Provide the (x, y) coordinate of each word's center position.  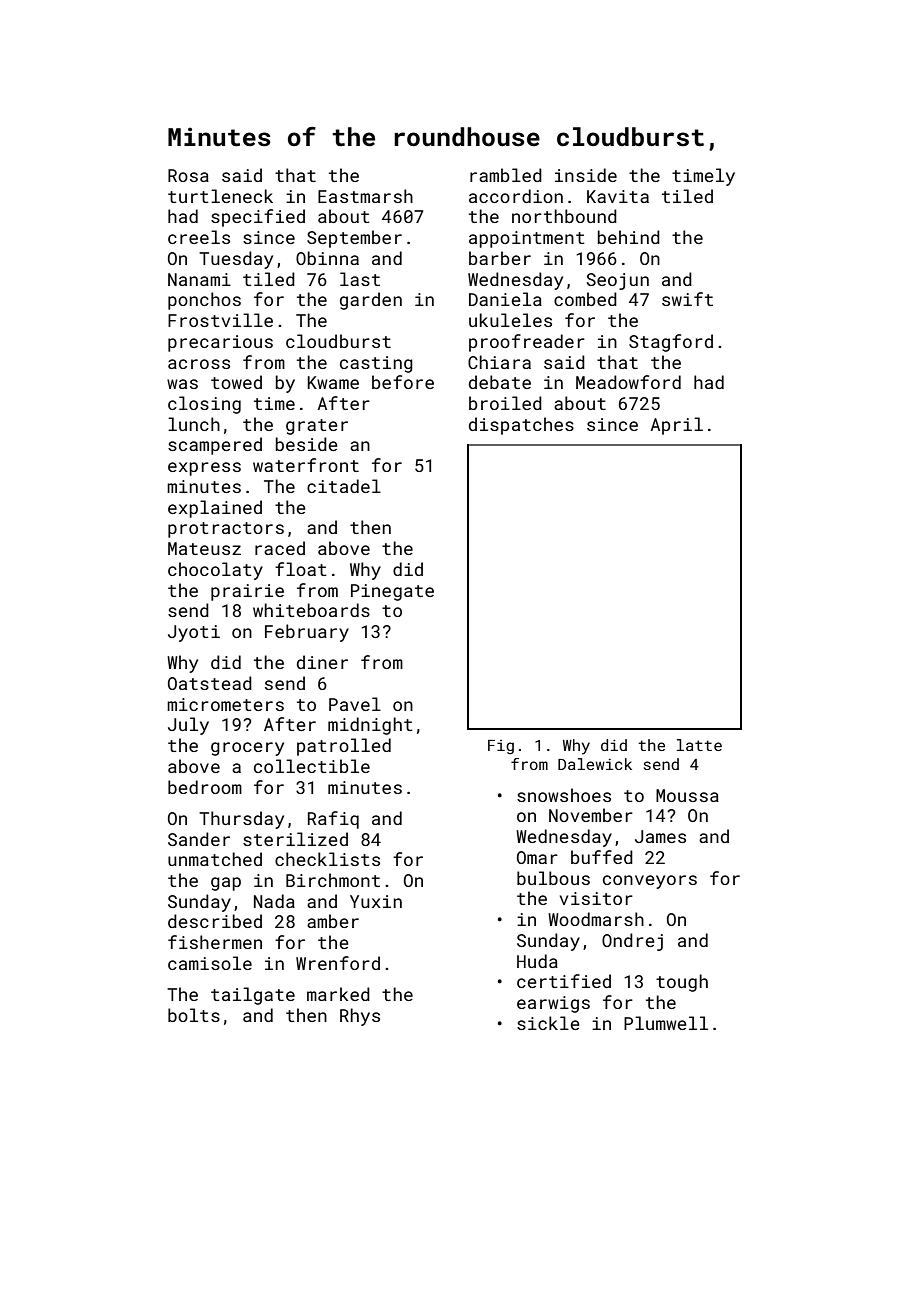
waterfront (306, 465)
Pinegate (392, 592)
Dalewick (595, 764)
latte (699, 745)
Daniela (505, 299)
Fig (501, 747)
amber (333, 921)
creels (199, 237)
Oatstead (210, 683)
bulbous (553, 878)
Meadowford (628, 382)
